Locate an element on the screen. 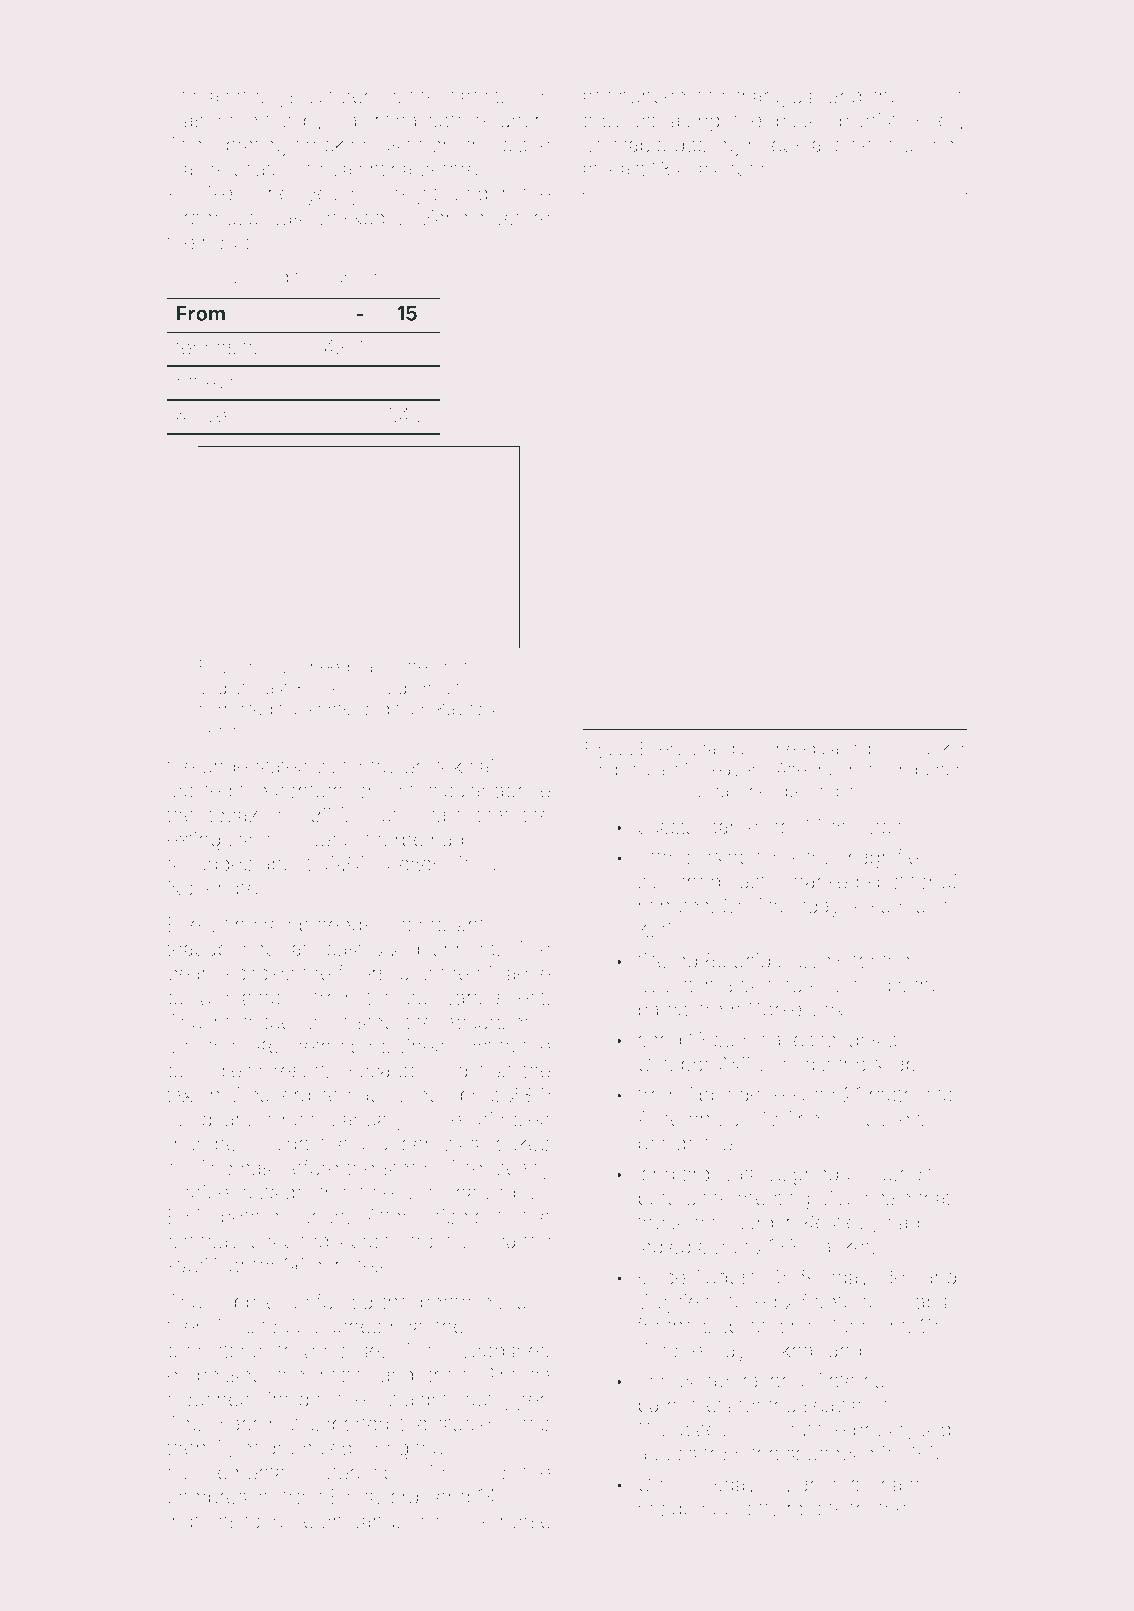 The height and width of the screenshot is (1611, 1134). onlooker is located at coordinates (931, 748).
